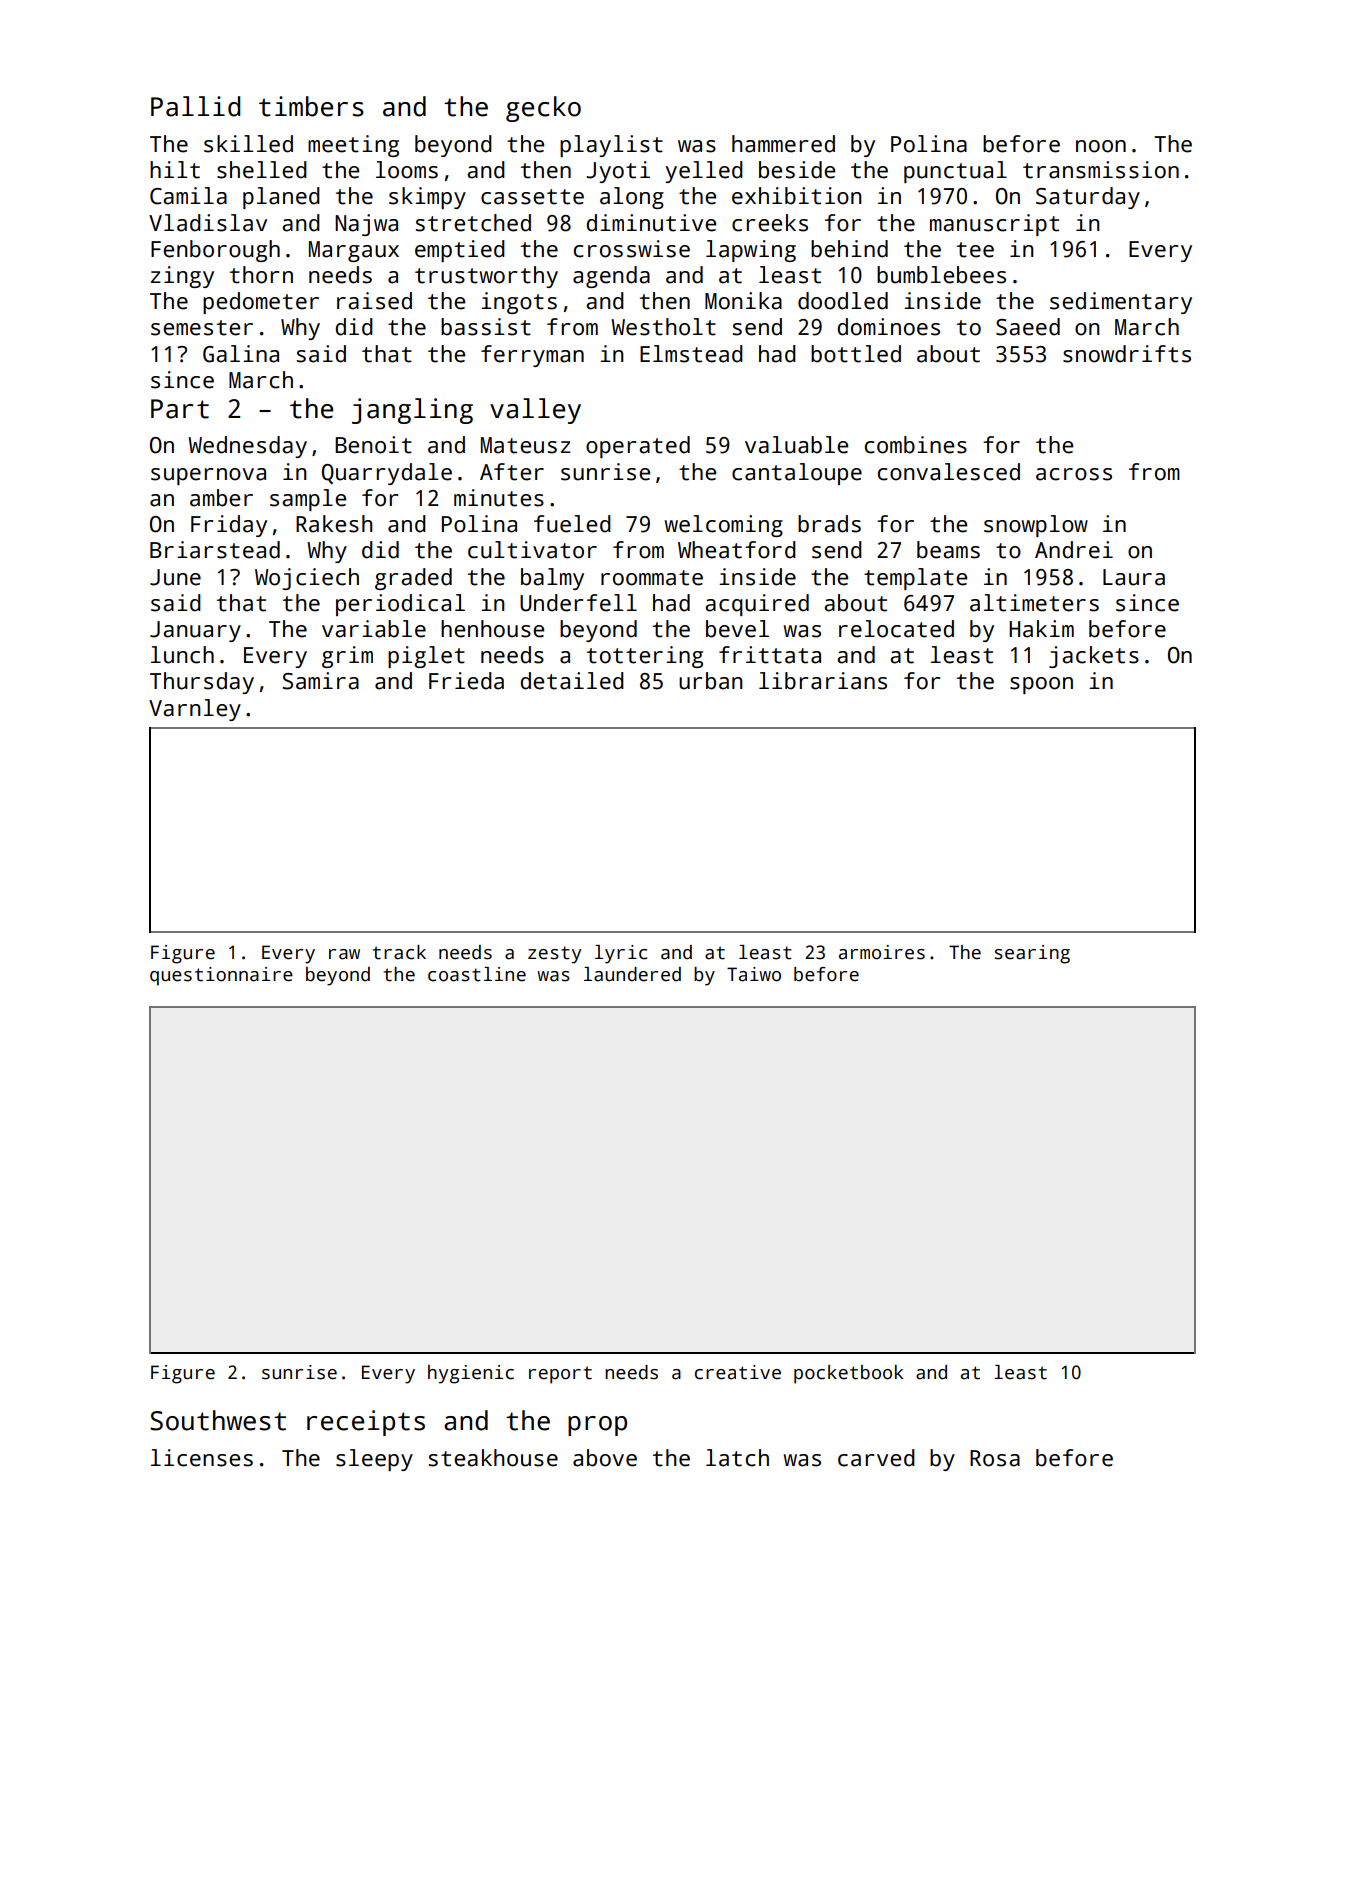 This screenshot has width=1345, height=1903. I want to click on Jyoti, so click(618, 172).
